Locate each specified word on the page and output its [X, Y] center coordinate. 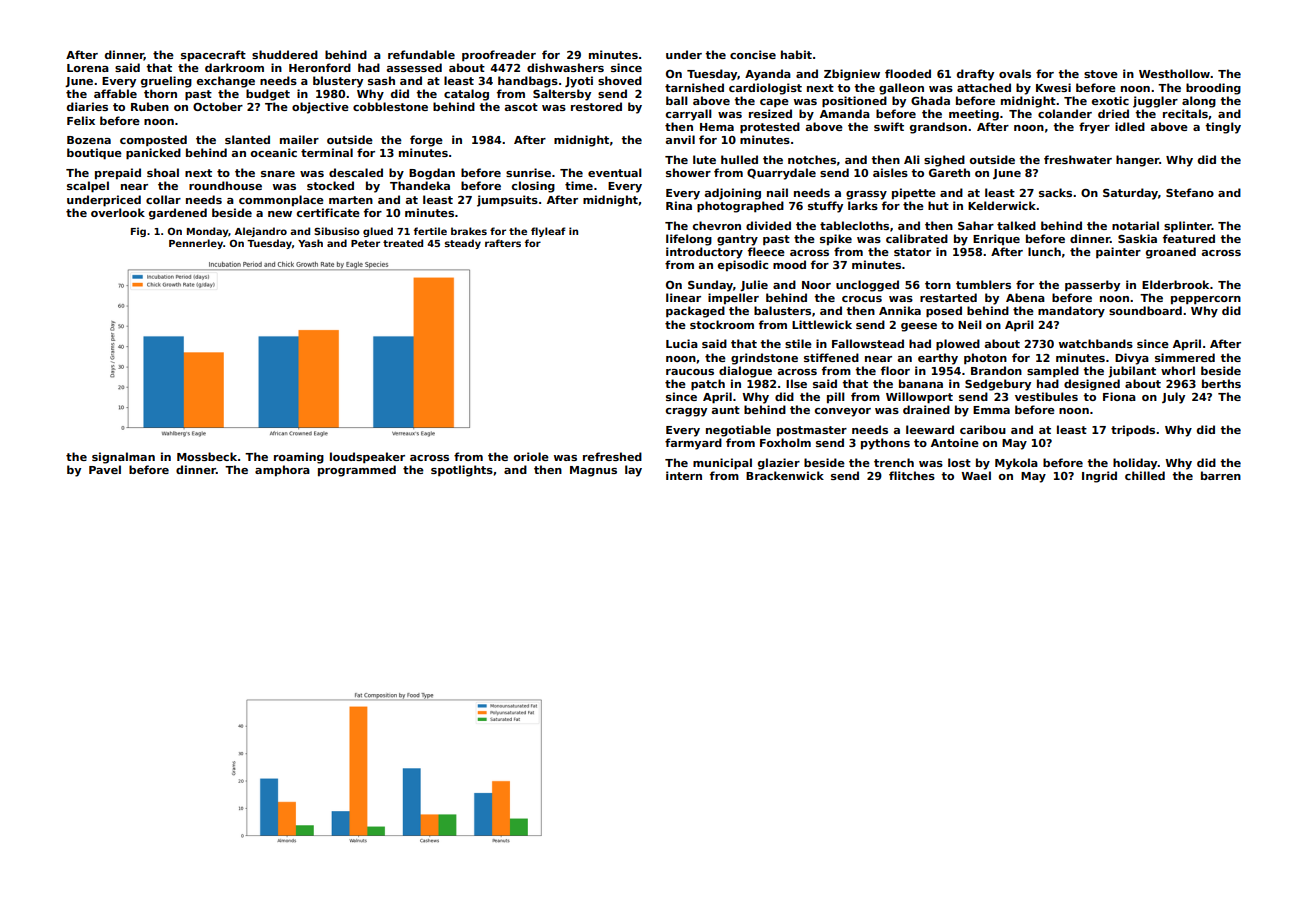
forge [426, 141]
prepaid [118, 173]
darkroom [234, 67]
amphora [282, 470]
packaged [695, 312]
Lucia [682, 343]
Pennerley [196, 244]
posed [944, 312]
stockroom [722, 324]
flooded [908, 73]
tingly [1223, 128]
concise [753, 54]
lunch [1044, 251]
